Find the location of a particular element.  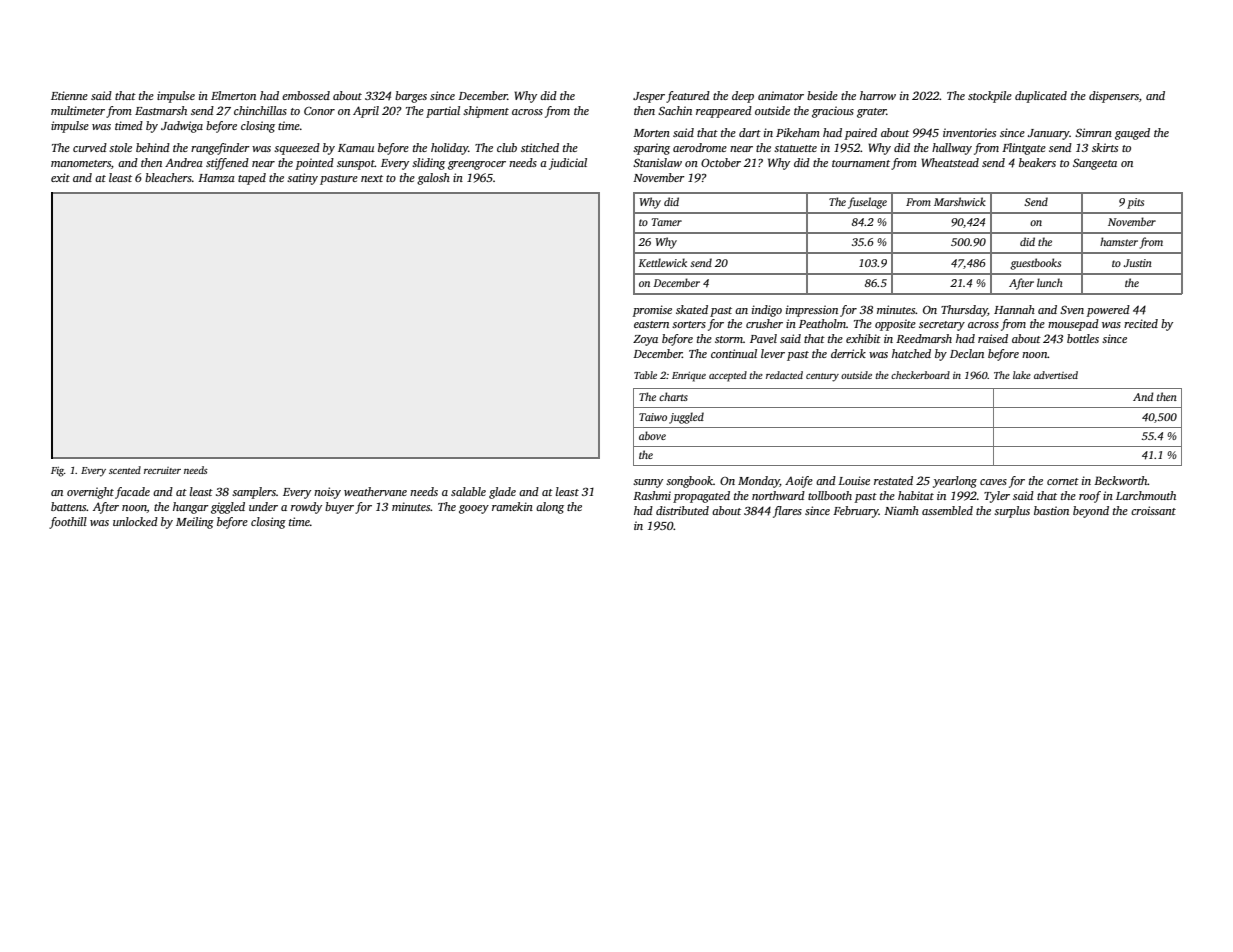

Enrique is located at coordinates (689, 376).
